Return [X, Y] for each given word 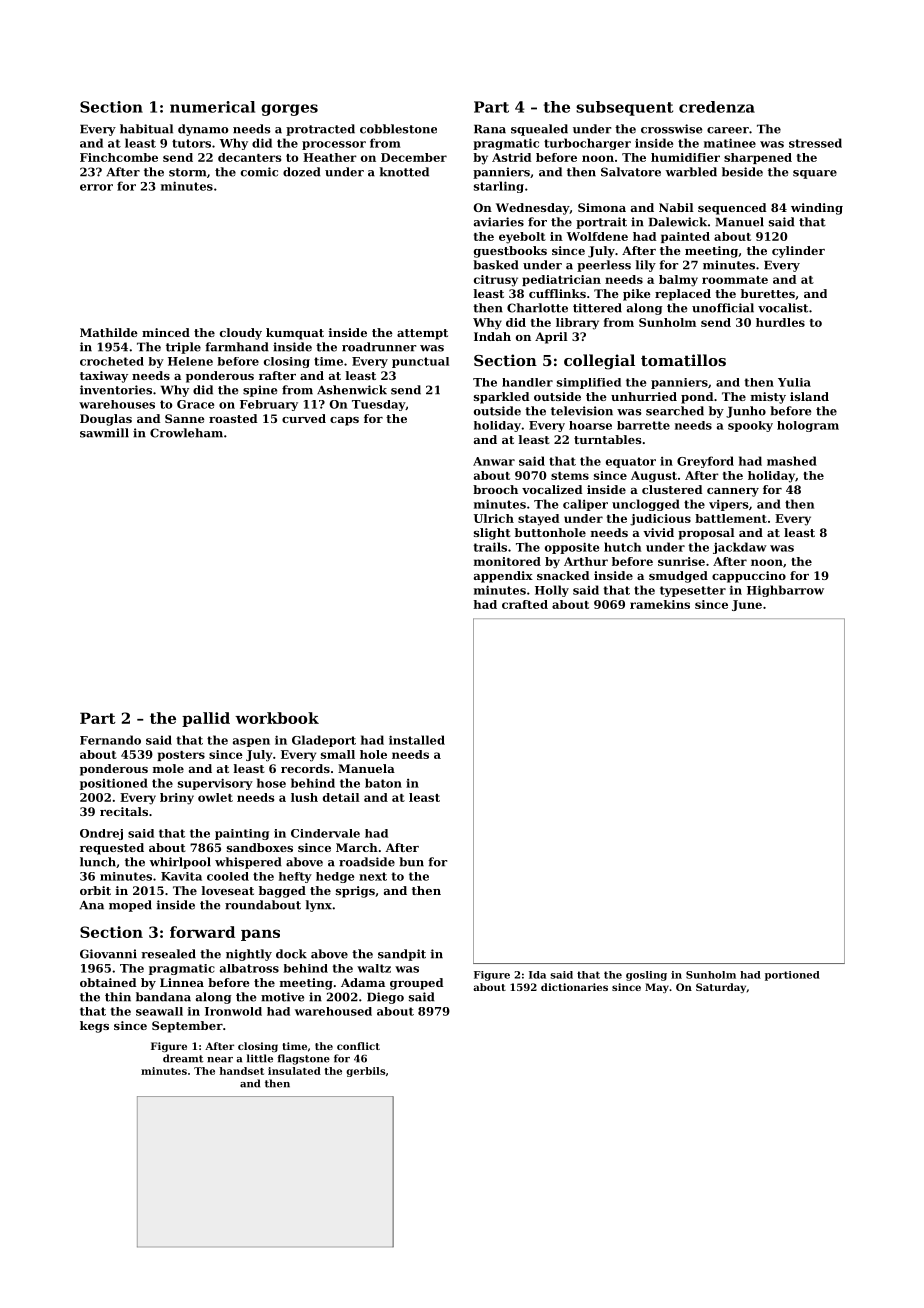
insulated [294, 1071]
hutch [622, 547]
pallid [206, 719]
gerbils [365, 1072]
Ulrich [494, 518]
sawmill [104, 433]
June [747, 605]
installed [417, 740]
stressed [815, 143]
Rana [490, 129]
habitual [146, 129]
